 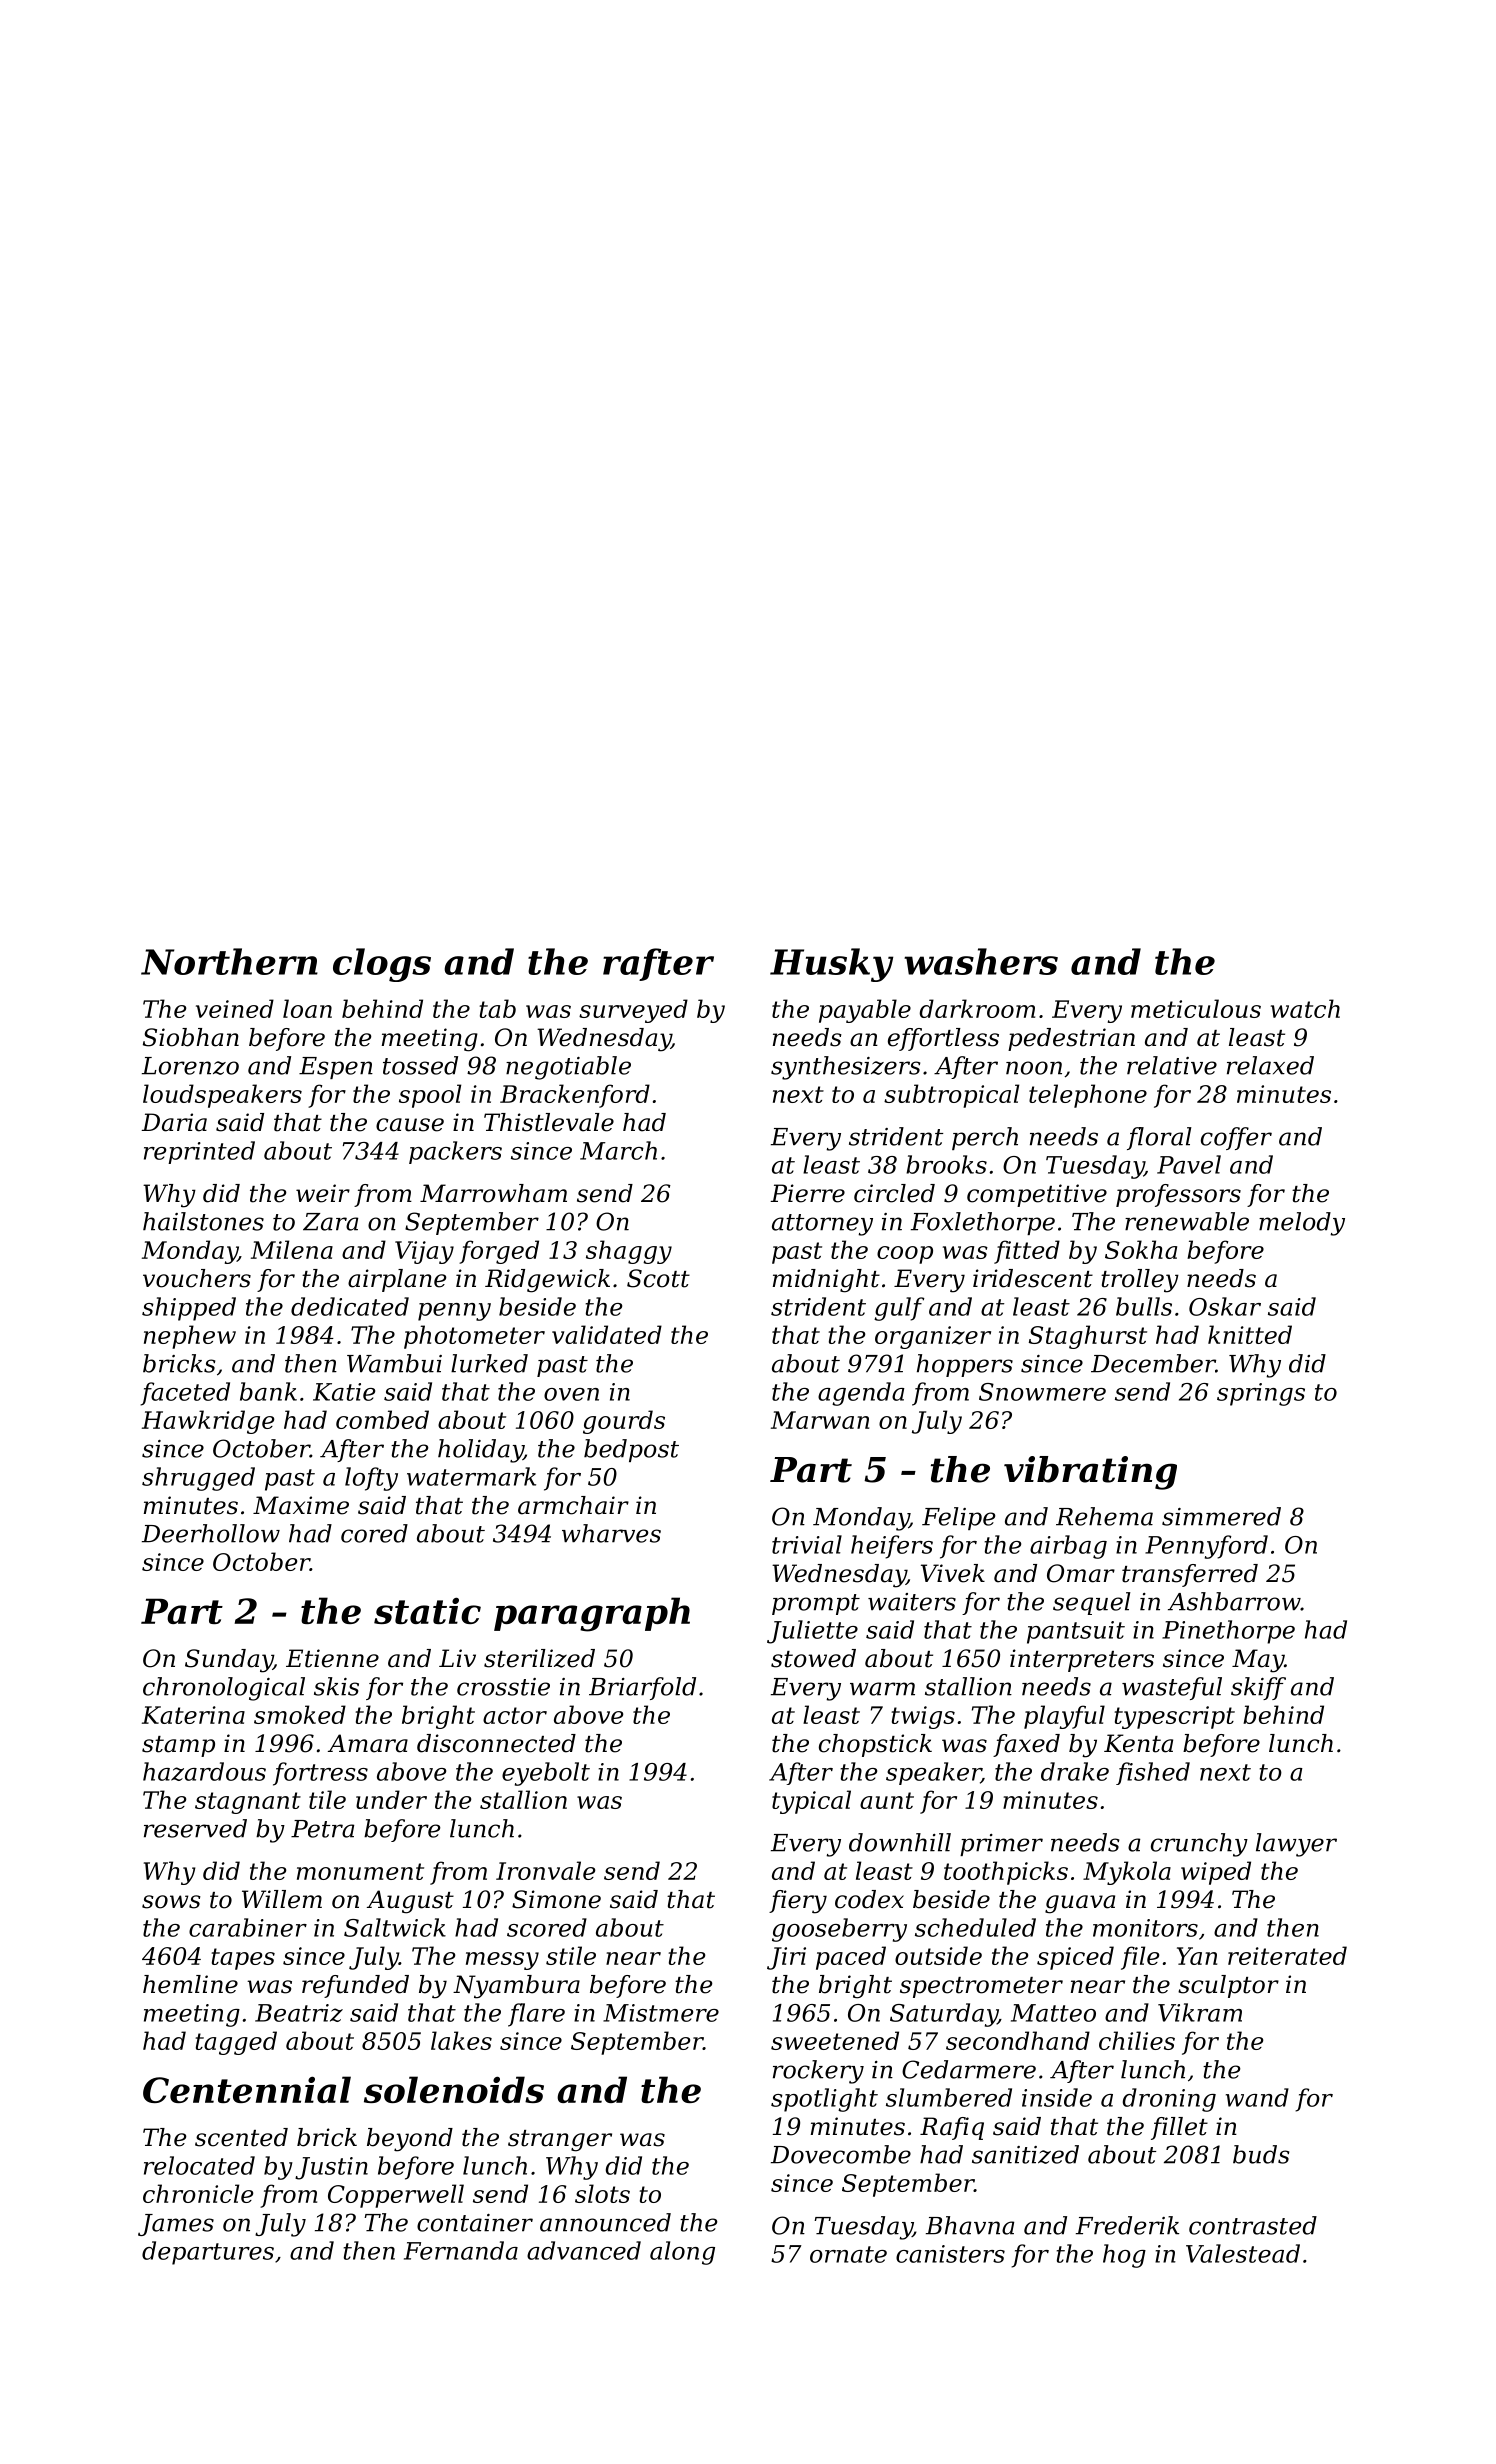 I want to click on James, so click(x=176, y=2225).
